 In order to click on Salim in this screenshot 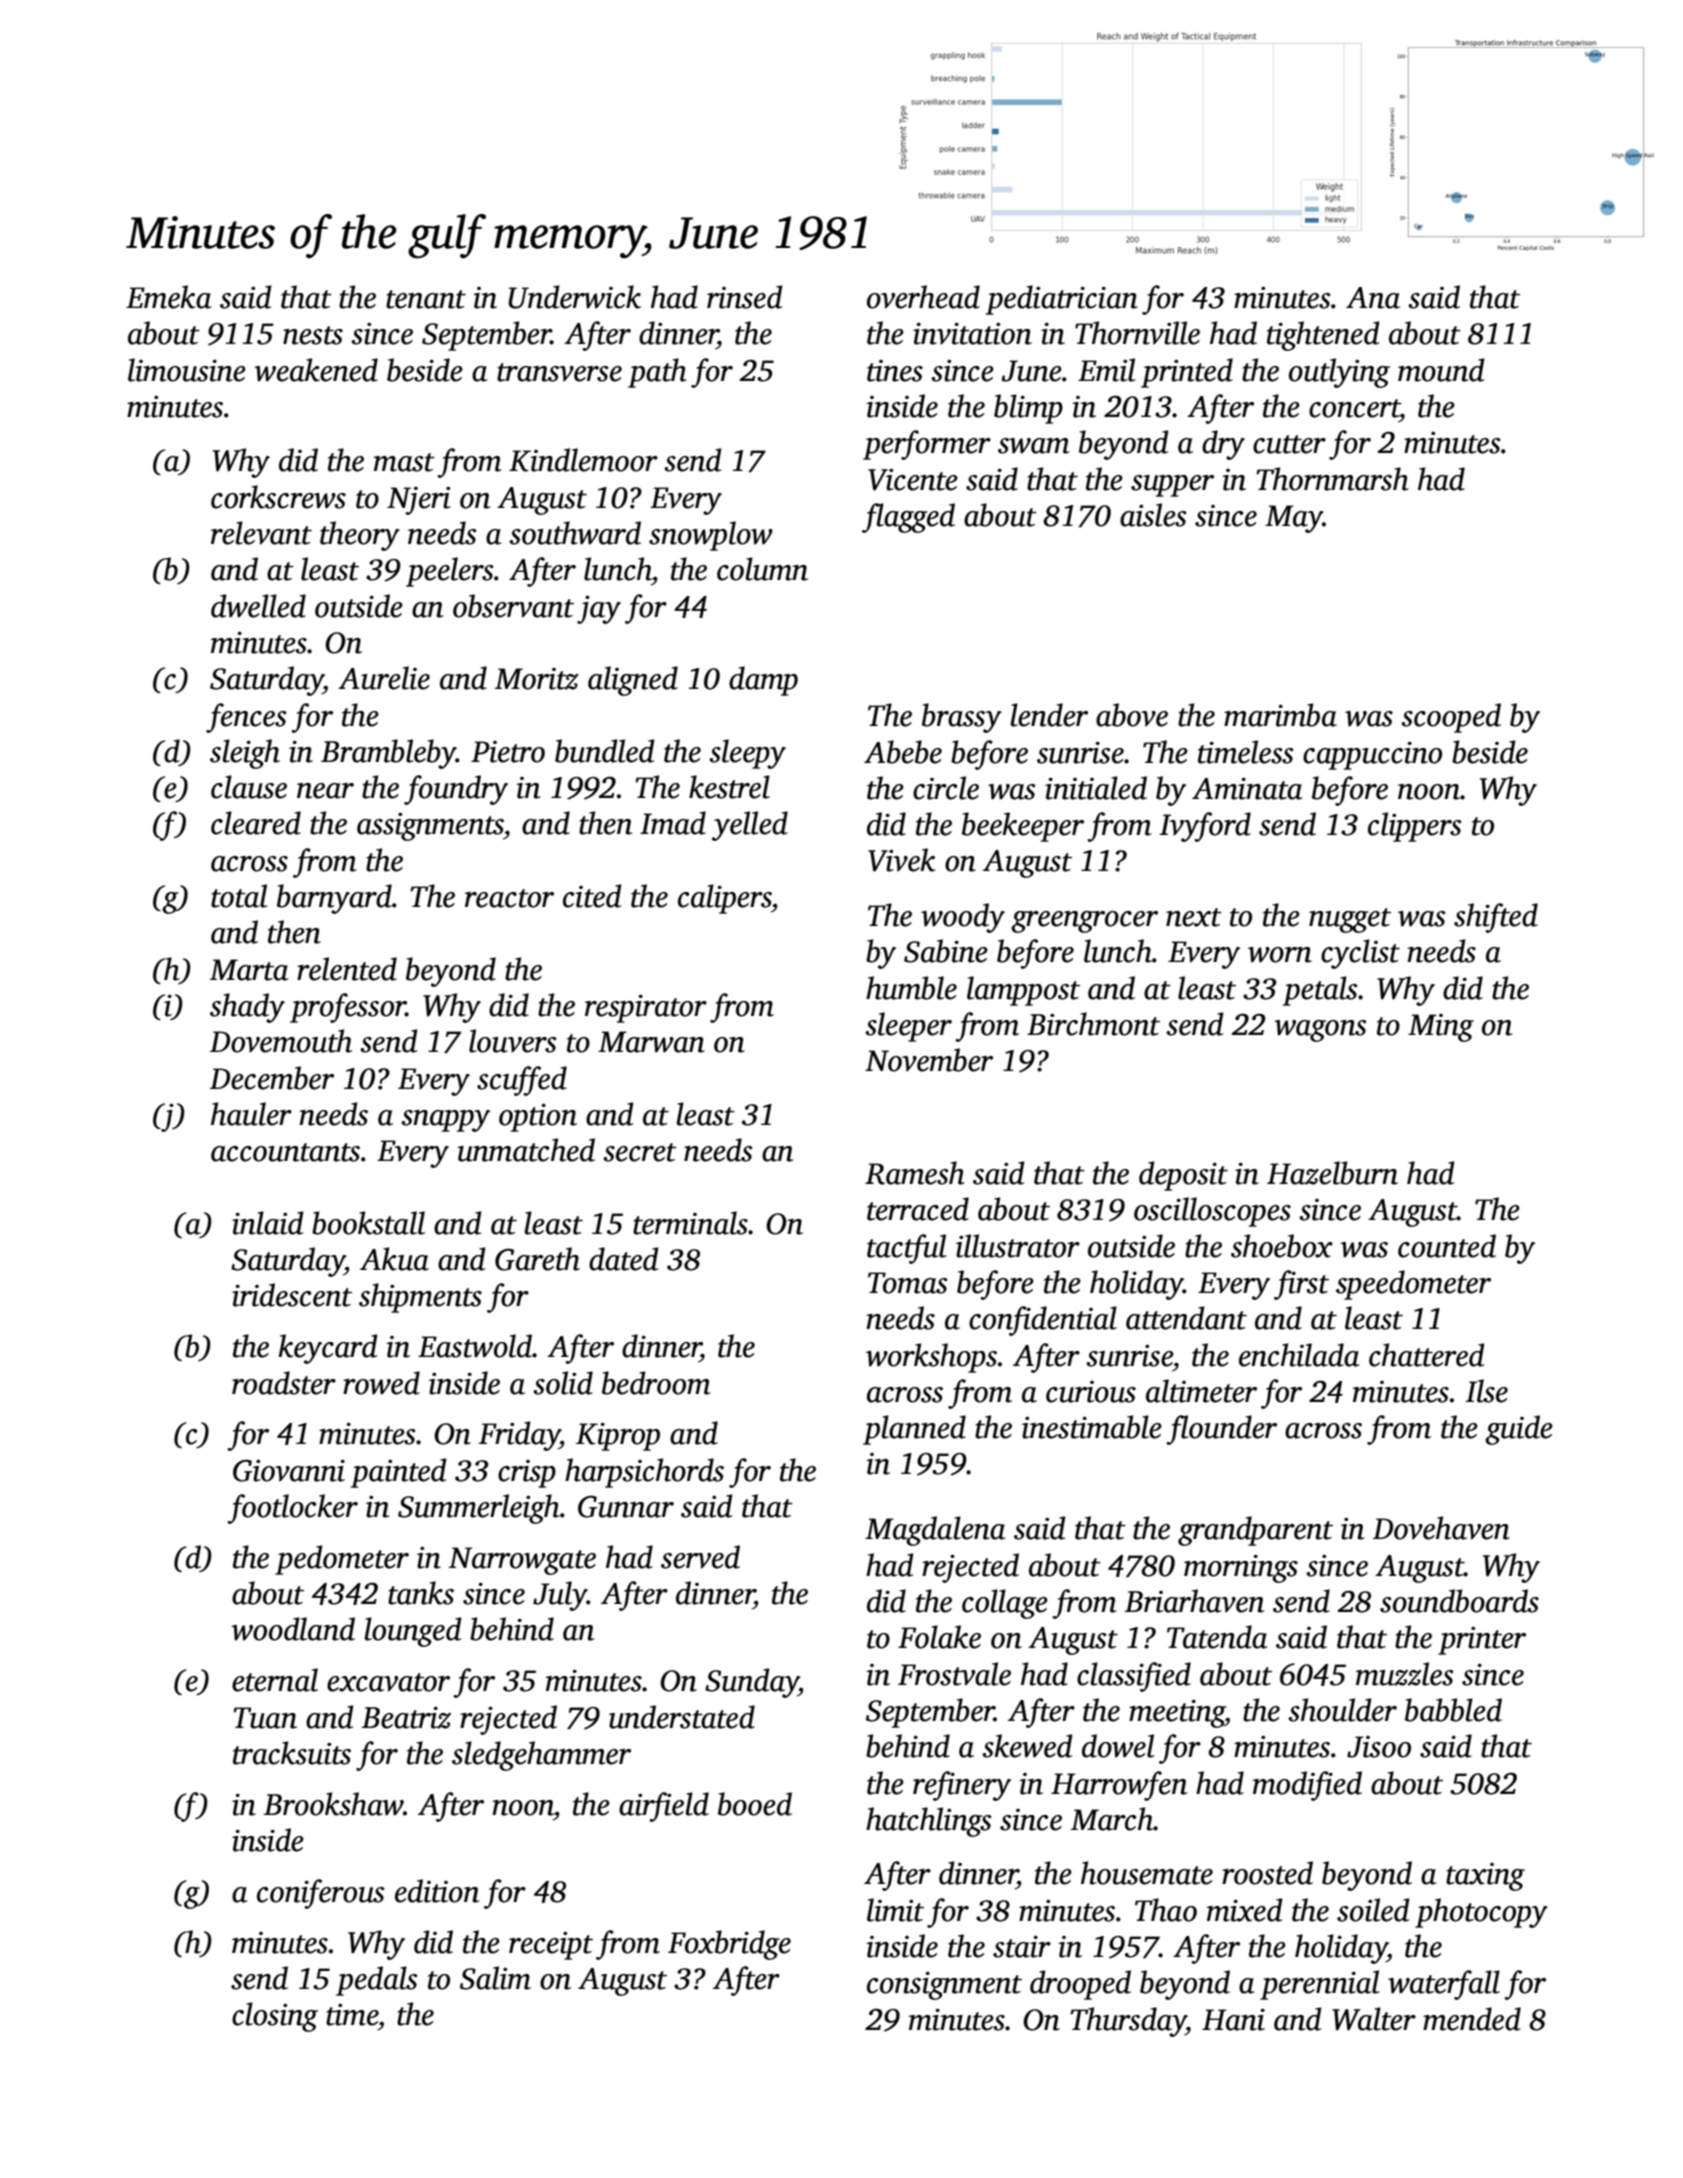, I will do `click(495, 1978)`.
